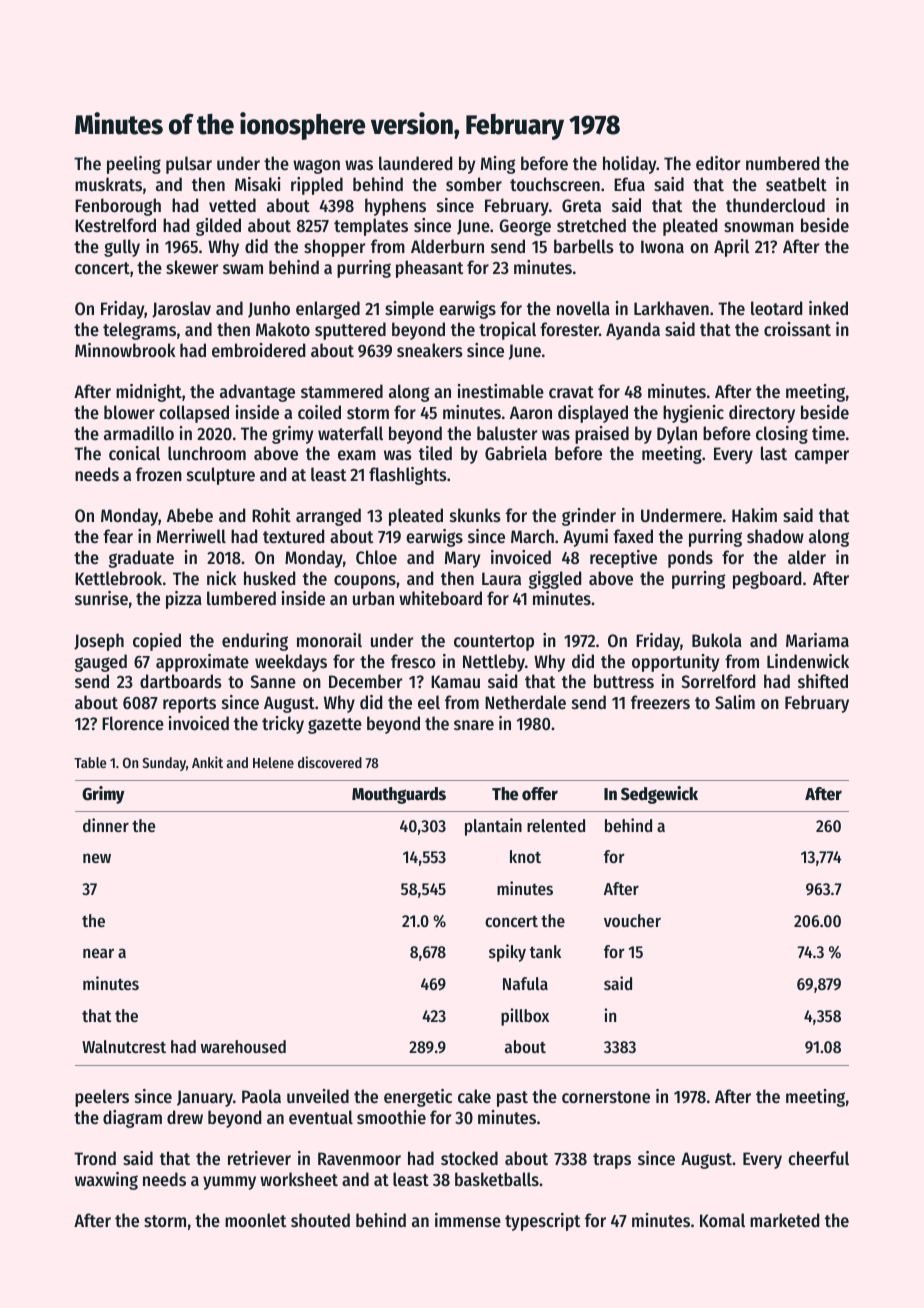 The width and height of the screenshot is (924, 1308). Describe the element at coordinates (106, 1181) in the screenshot. I see `waxwing` at that location.
